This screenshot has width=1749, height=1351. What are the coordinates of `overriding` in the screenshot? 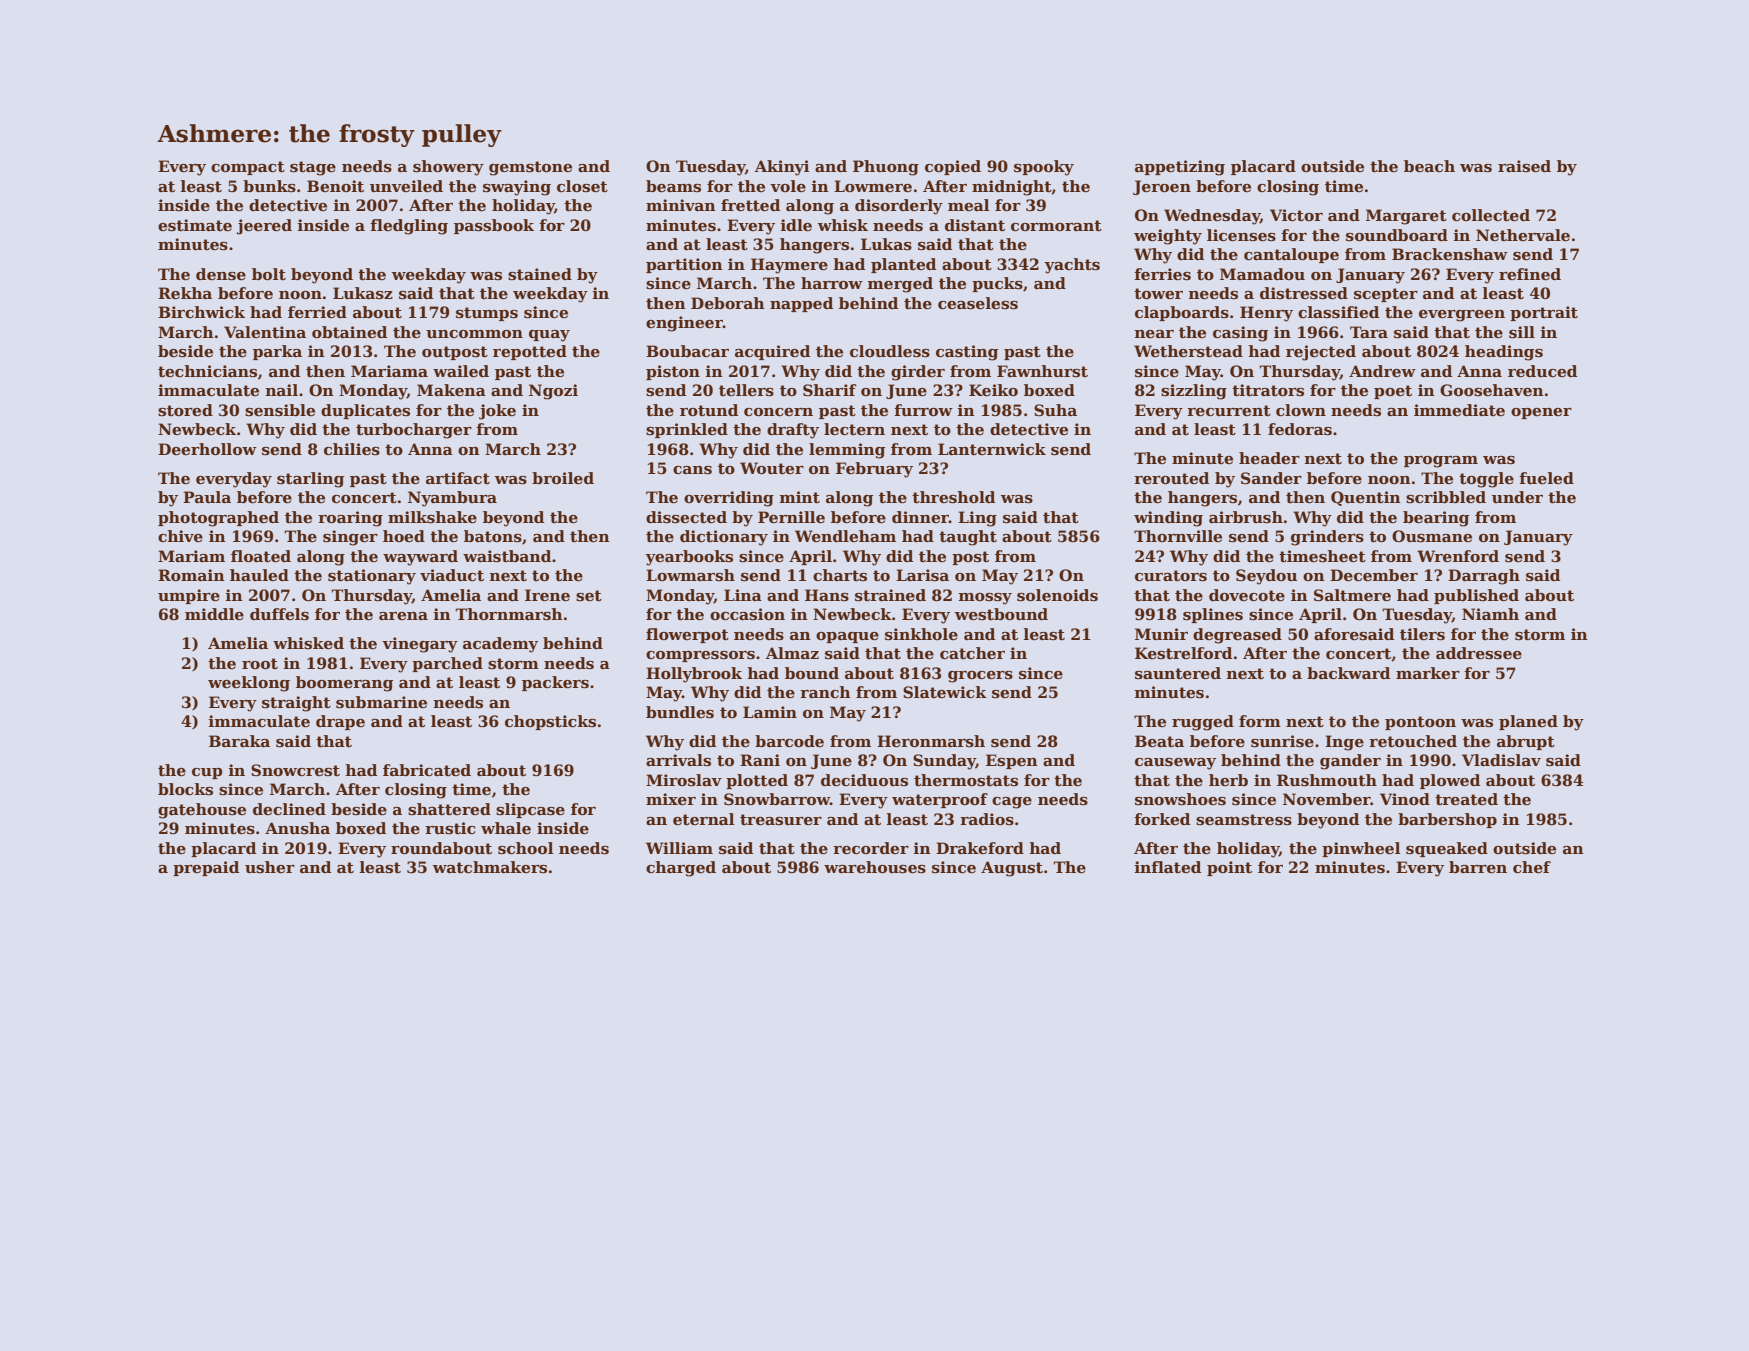 It's located at (729, 499).
